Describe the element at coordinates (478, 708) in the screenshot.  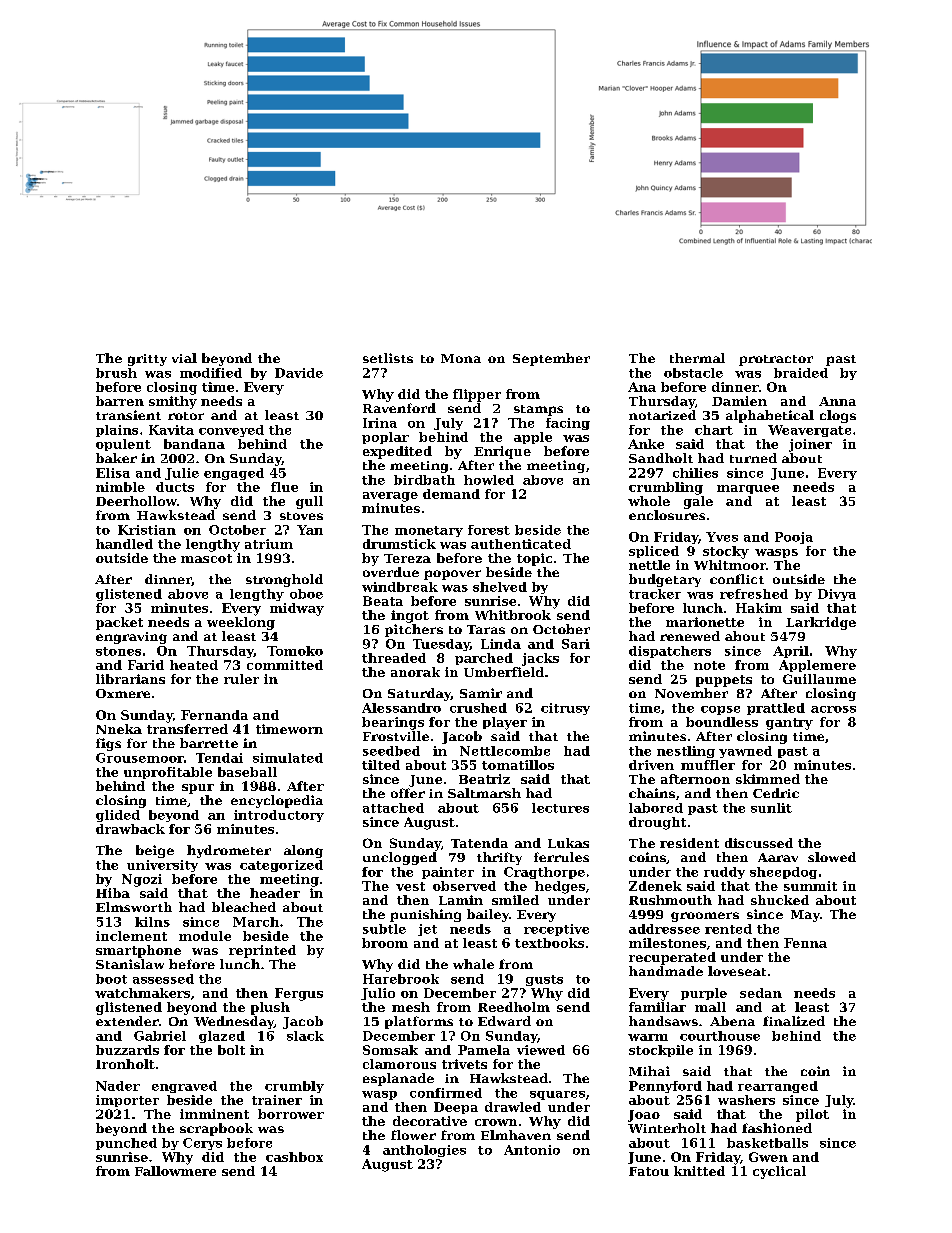
I see `crushed` at that location.
